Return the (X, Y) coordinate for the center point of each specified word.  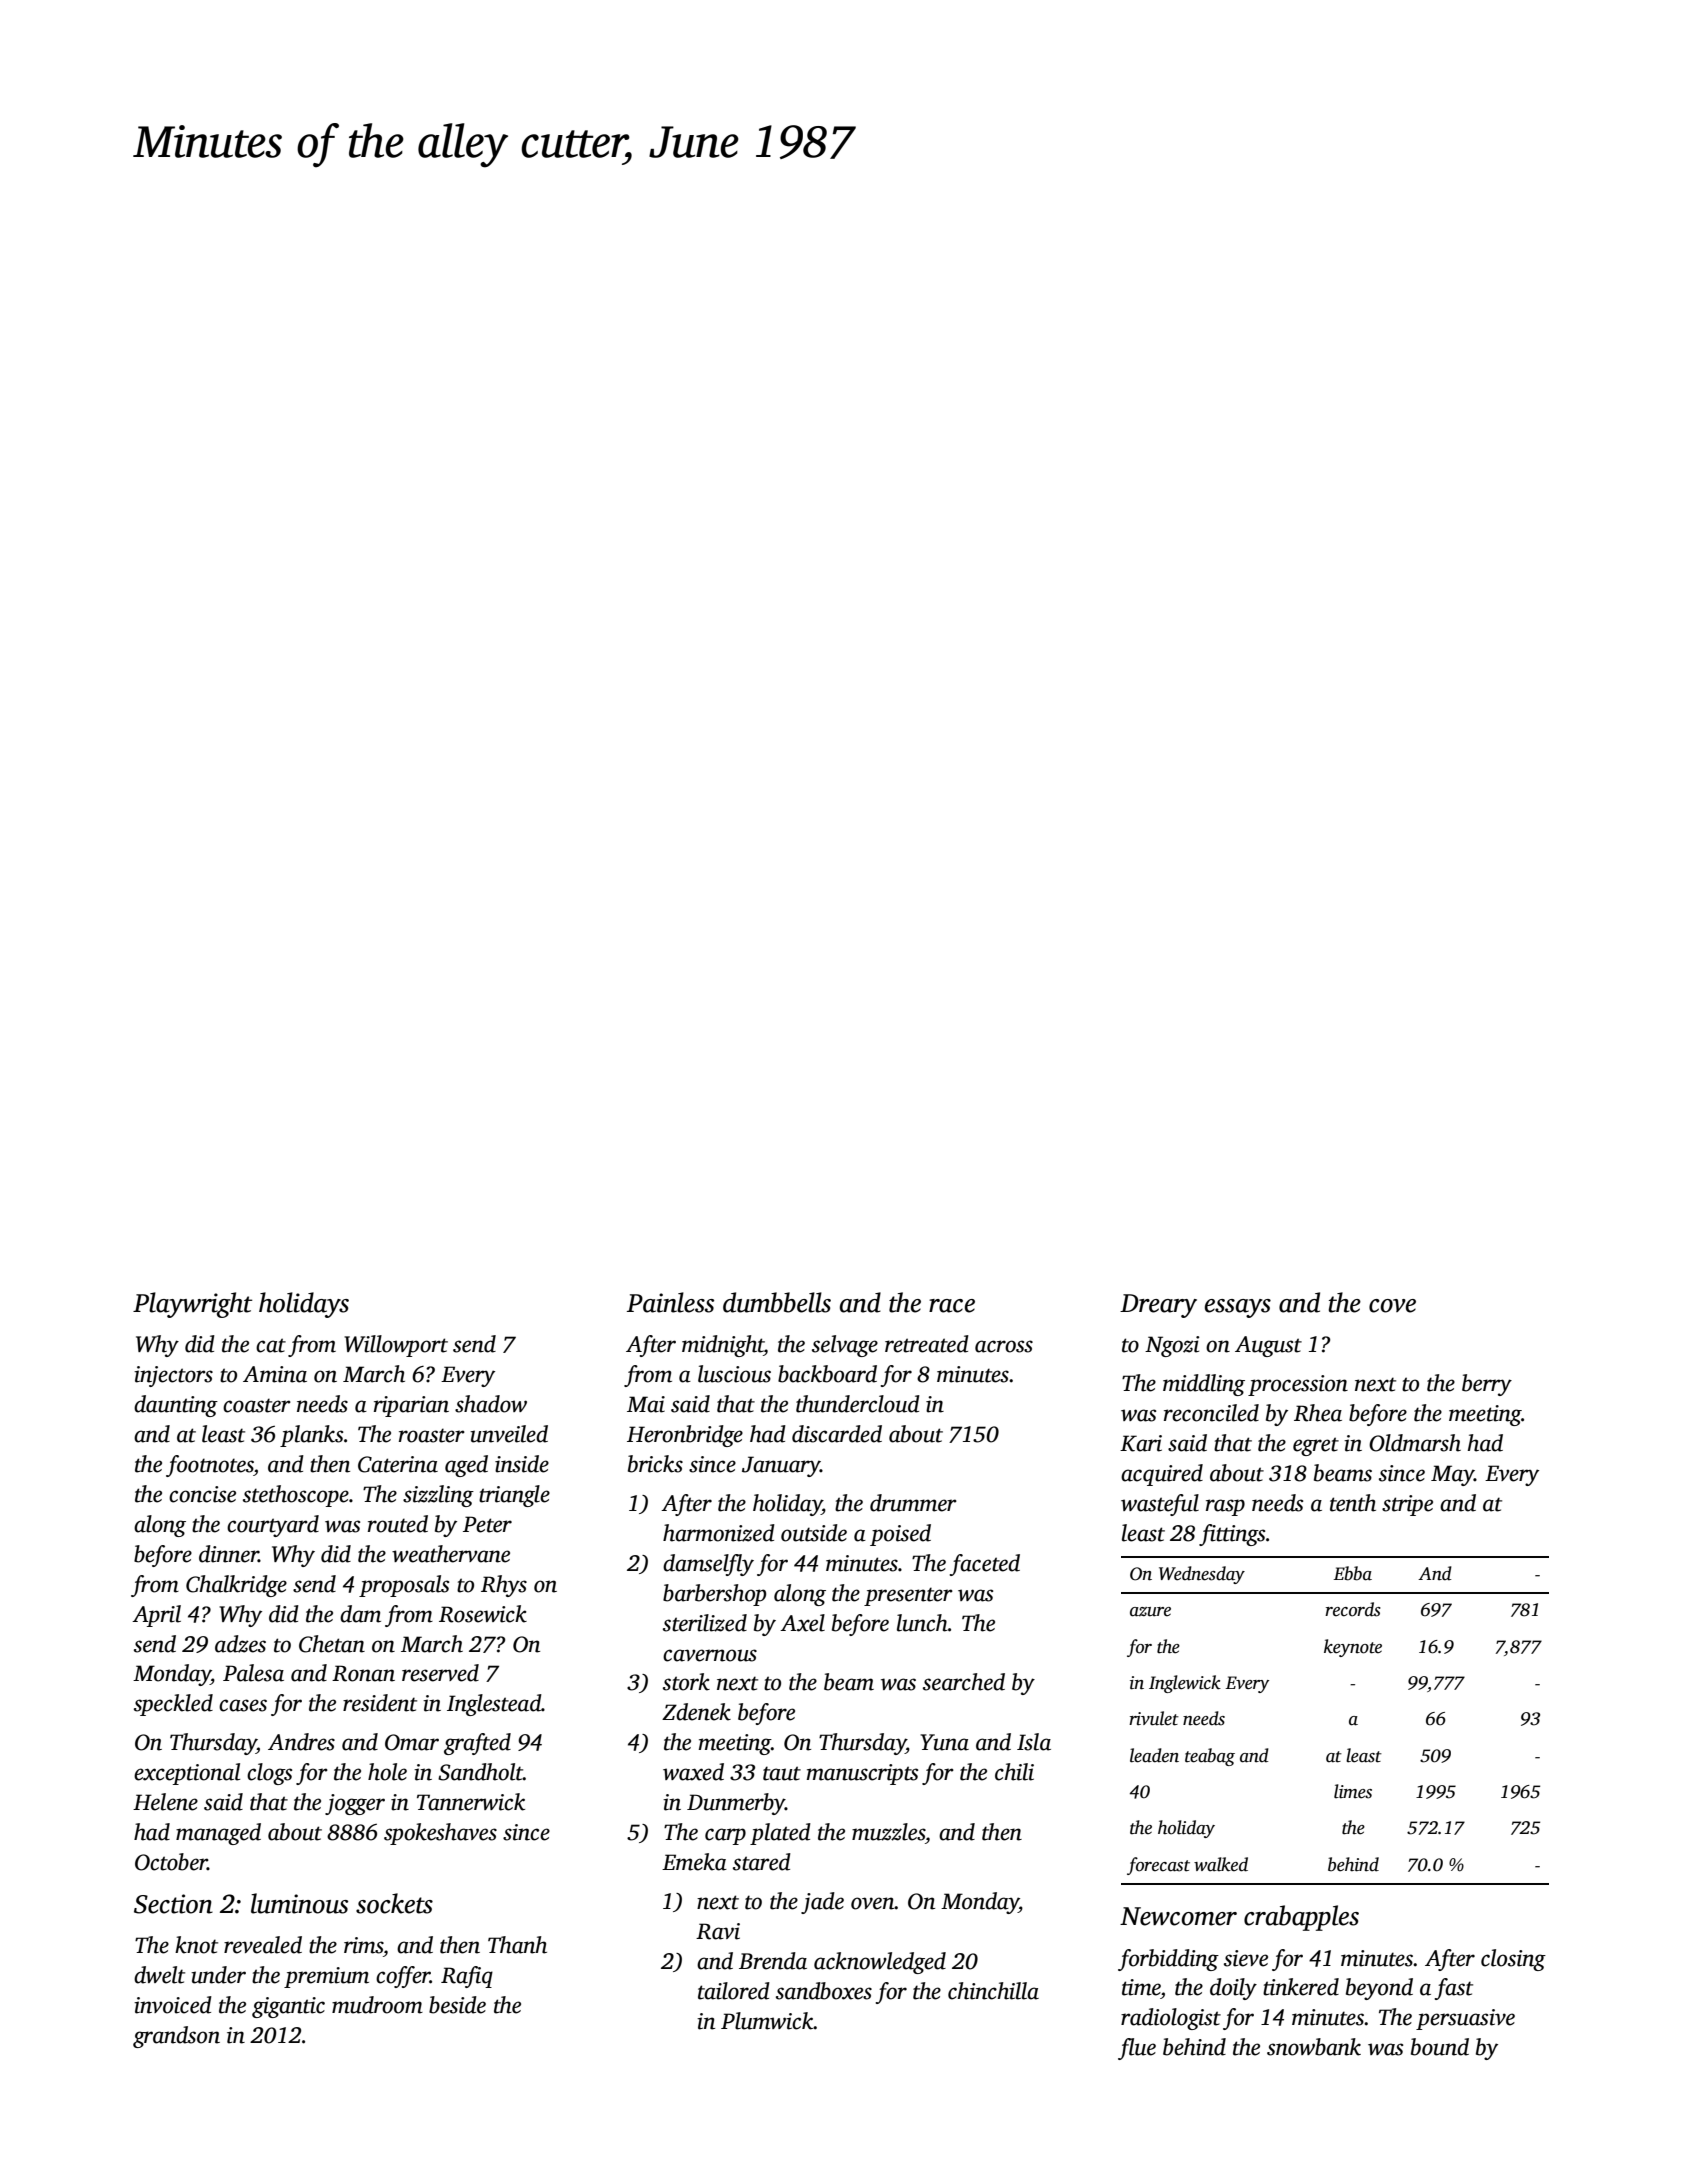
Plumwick (767, 2021)
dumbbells (777, 1302)
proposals (404, 1586)
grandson (176, 2037)
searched (964, 1682)
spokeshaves (440, 1834)
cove (1392, 1306)
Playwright (192, 1305)
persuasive (1465, 2019)
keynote (1353, 1648)
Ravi (718, 1931)
